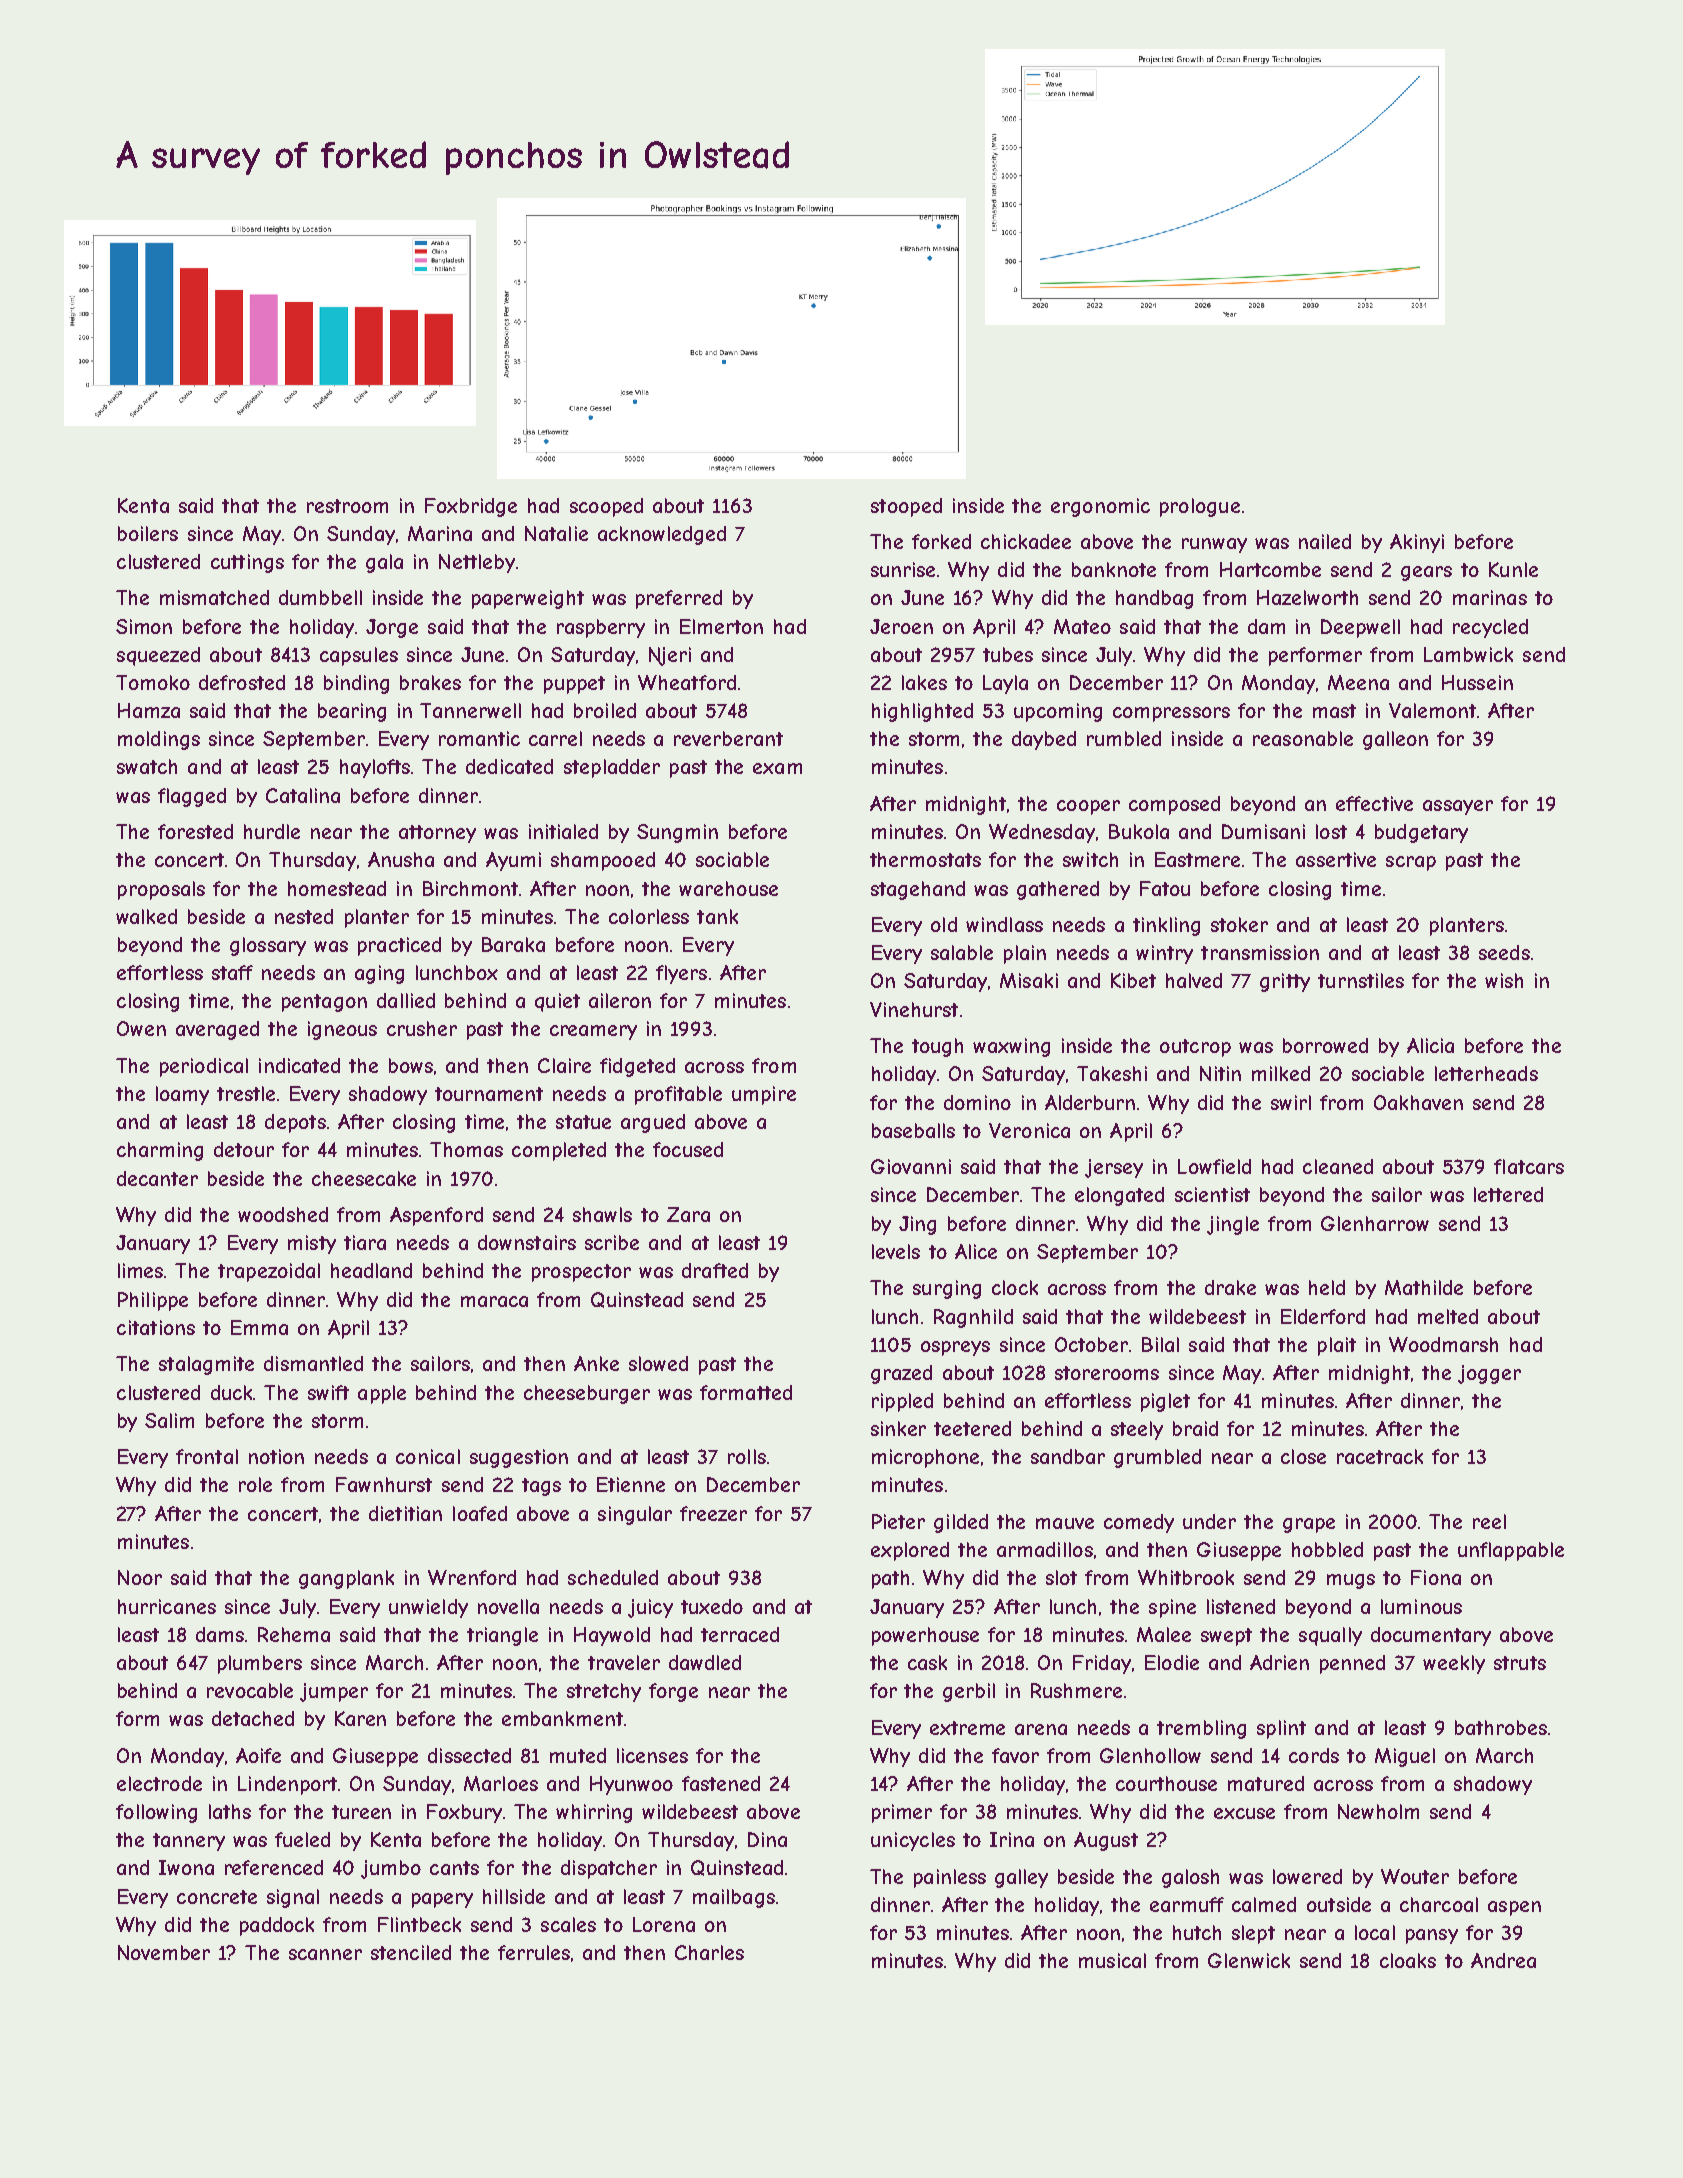 This document has width=1683, height=2178. Describe the element at coordinates (1285, 982) in the document. I see `gritty` at that location.
